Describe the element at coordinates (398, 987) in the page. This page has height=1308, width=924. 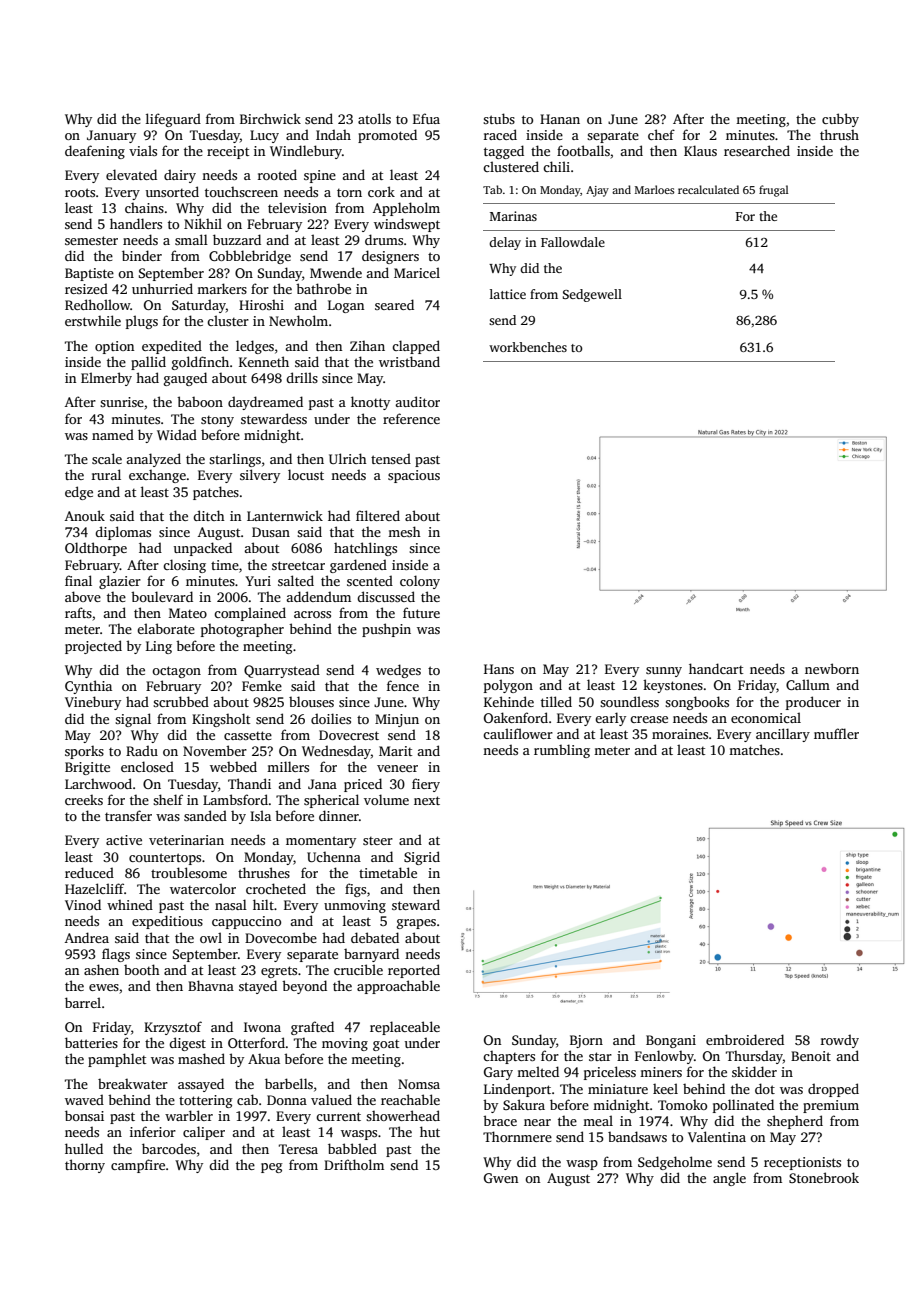
I see `approachable` at that location.
